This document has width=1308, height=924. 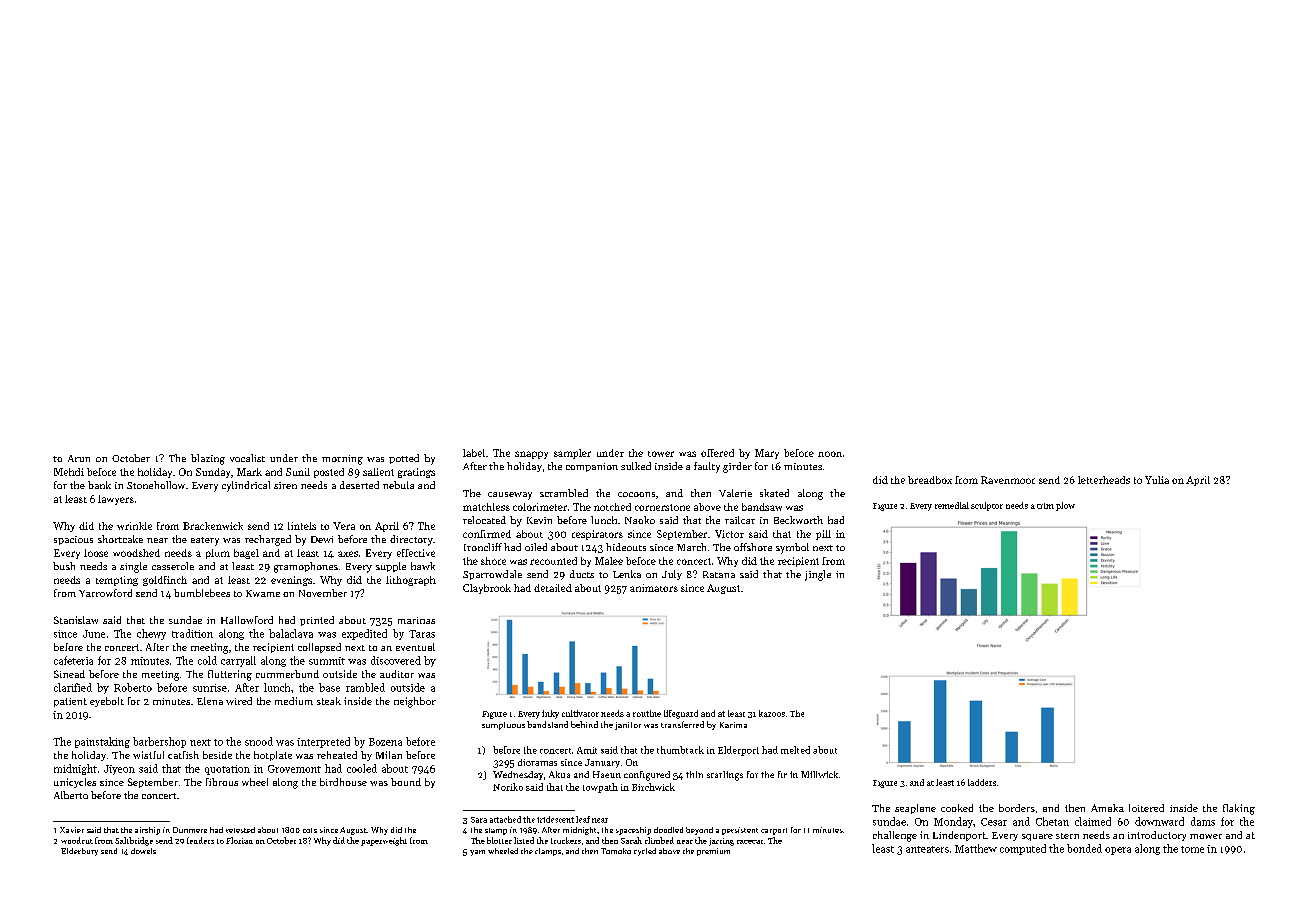 I want to click on lawyers, so click(x=116, y=500).
